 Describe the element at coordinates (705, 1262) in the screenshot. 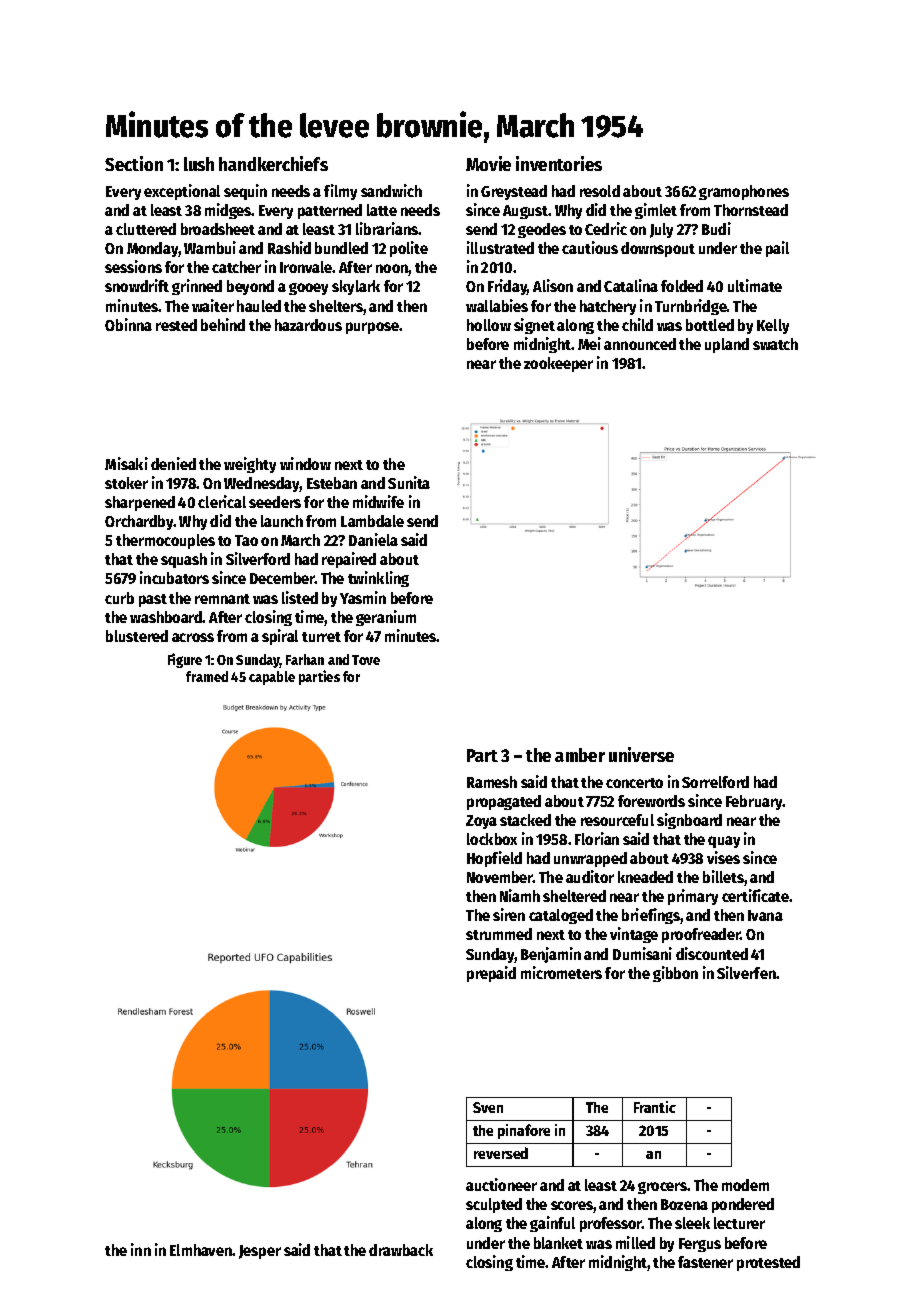

I see `fastener` at that location.
